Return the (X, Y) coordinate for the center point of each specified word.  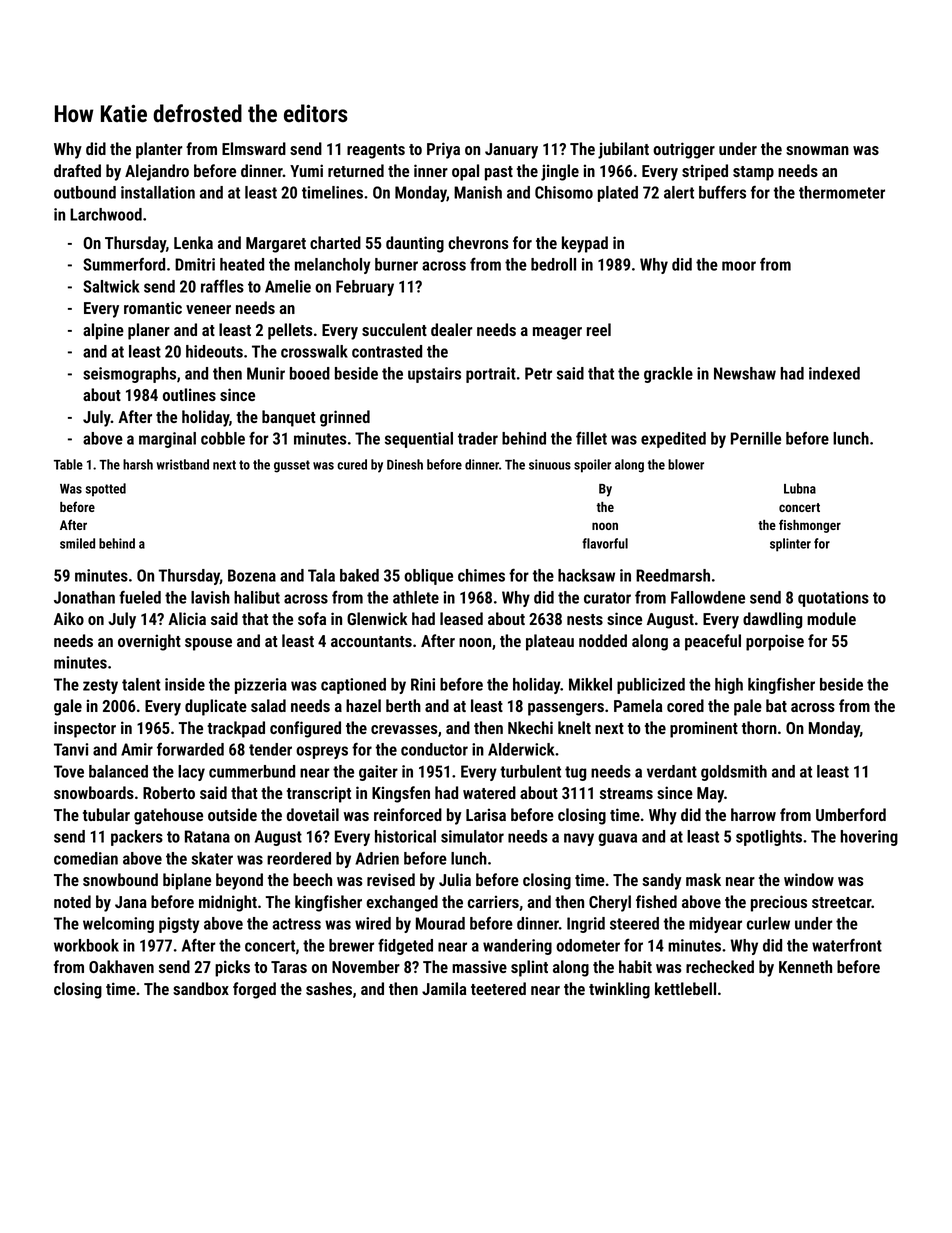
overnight (149, 642)
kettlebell (685, 988)
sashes (329, 988)
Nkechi (530, 727)
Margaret (276, 245)
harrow (753, 814)
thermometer (842, 192)
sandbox (201, 988)
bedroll (553, 264)
